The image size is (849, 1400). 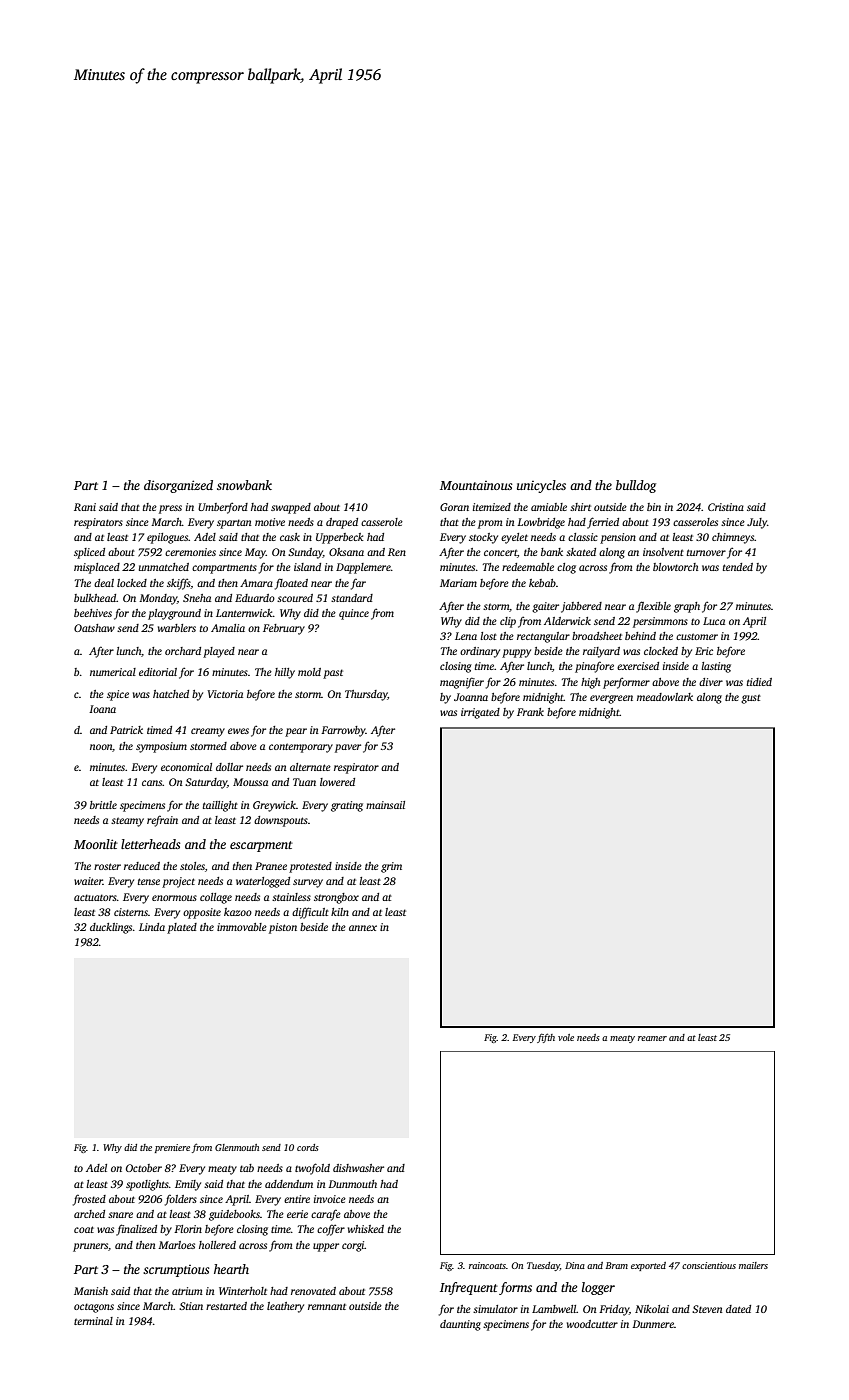 I want to click on Ioana, so click(x=102, y=709).
